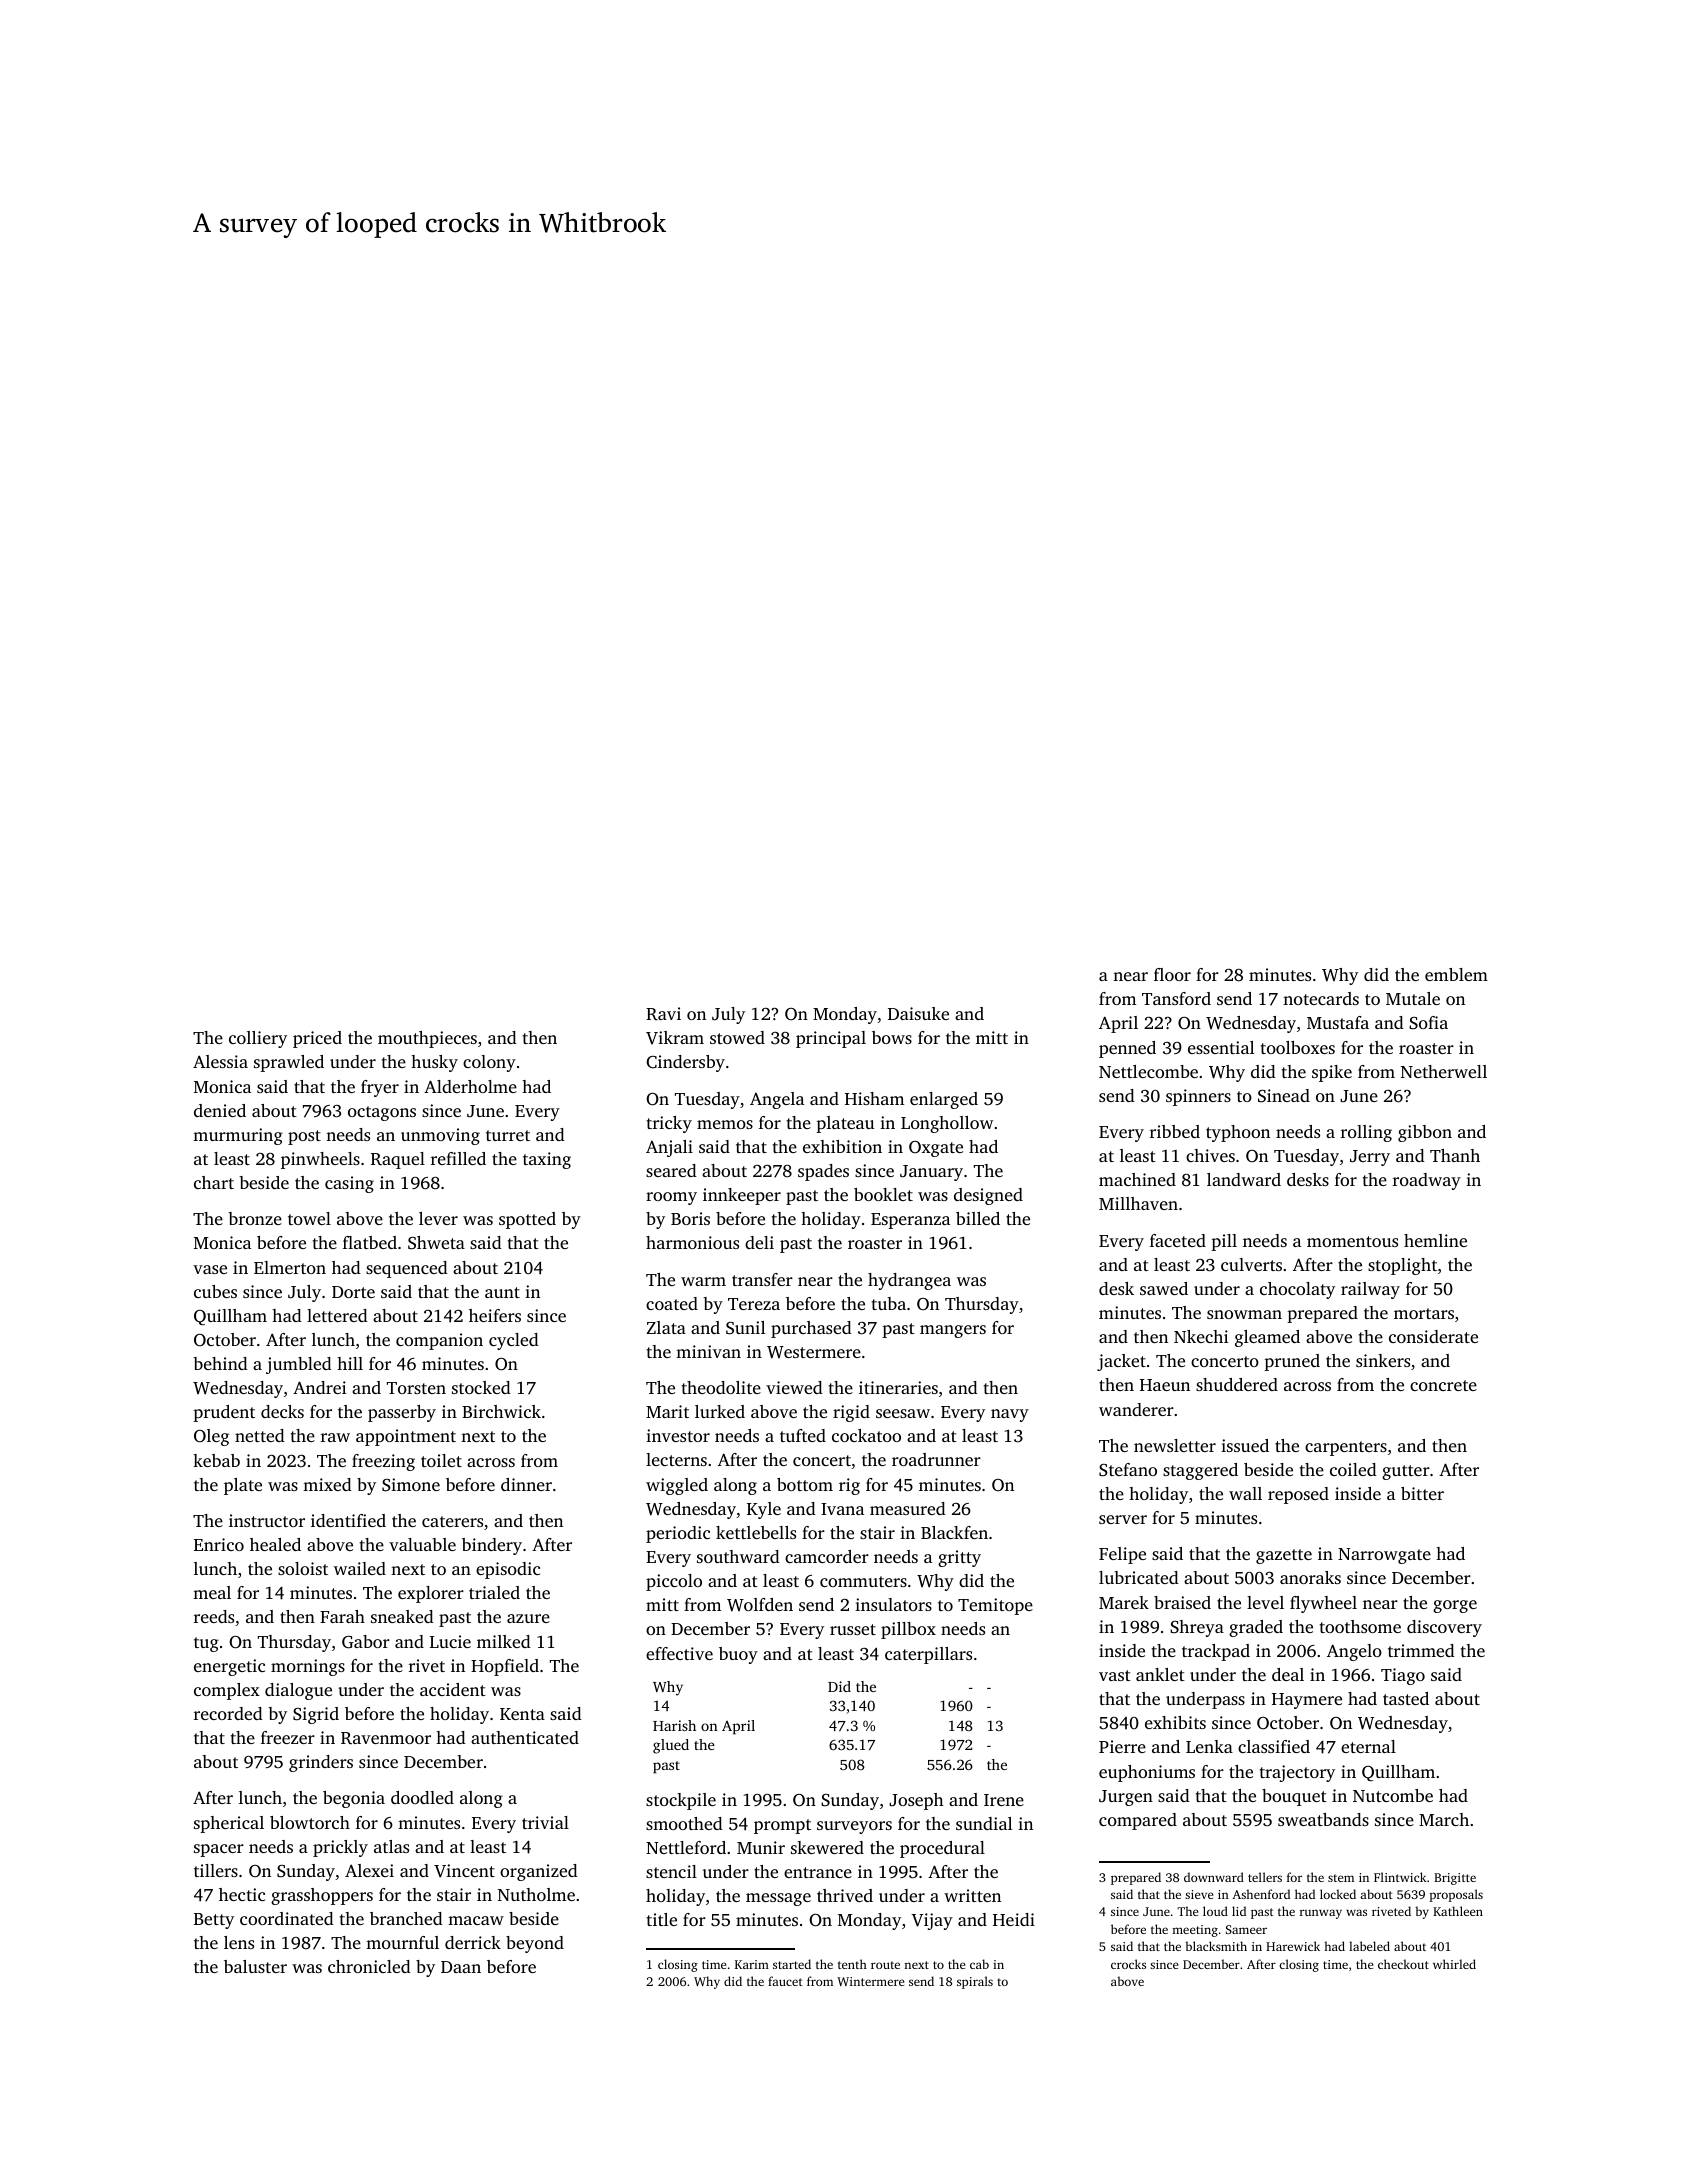 This image has width=1683, height=2178. I want to click on Enrico, so click(219, 1544).
